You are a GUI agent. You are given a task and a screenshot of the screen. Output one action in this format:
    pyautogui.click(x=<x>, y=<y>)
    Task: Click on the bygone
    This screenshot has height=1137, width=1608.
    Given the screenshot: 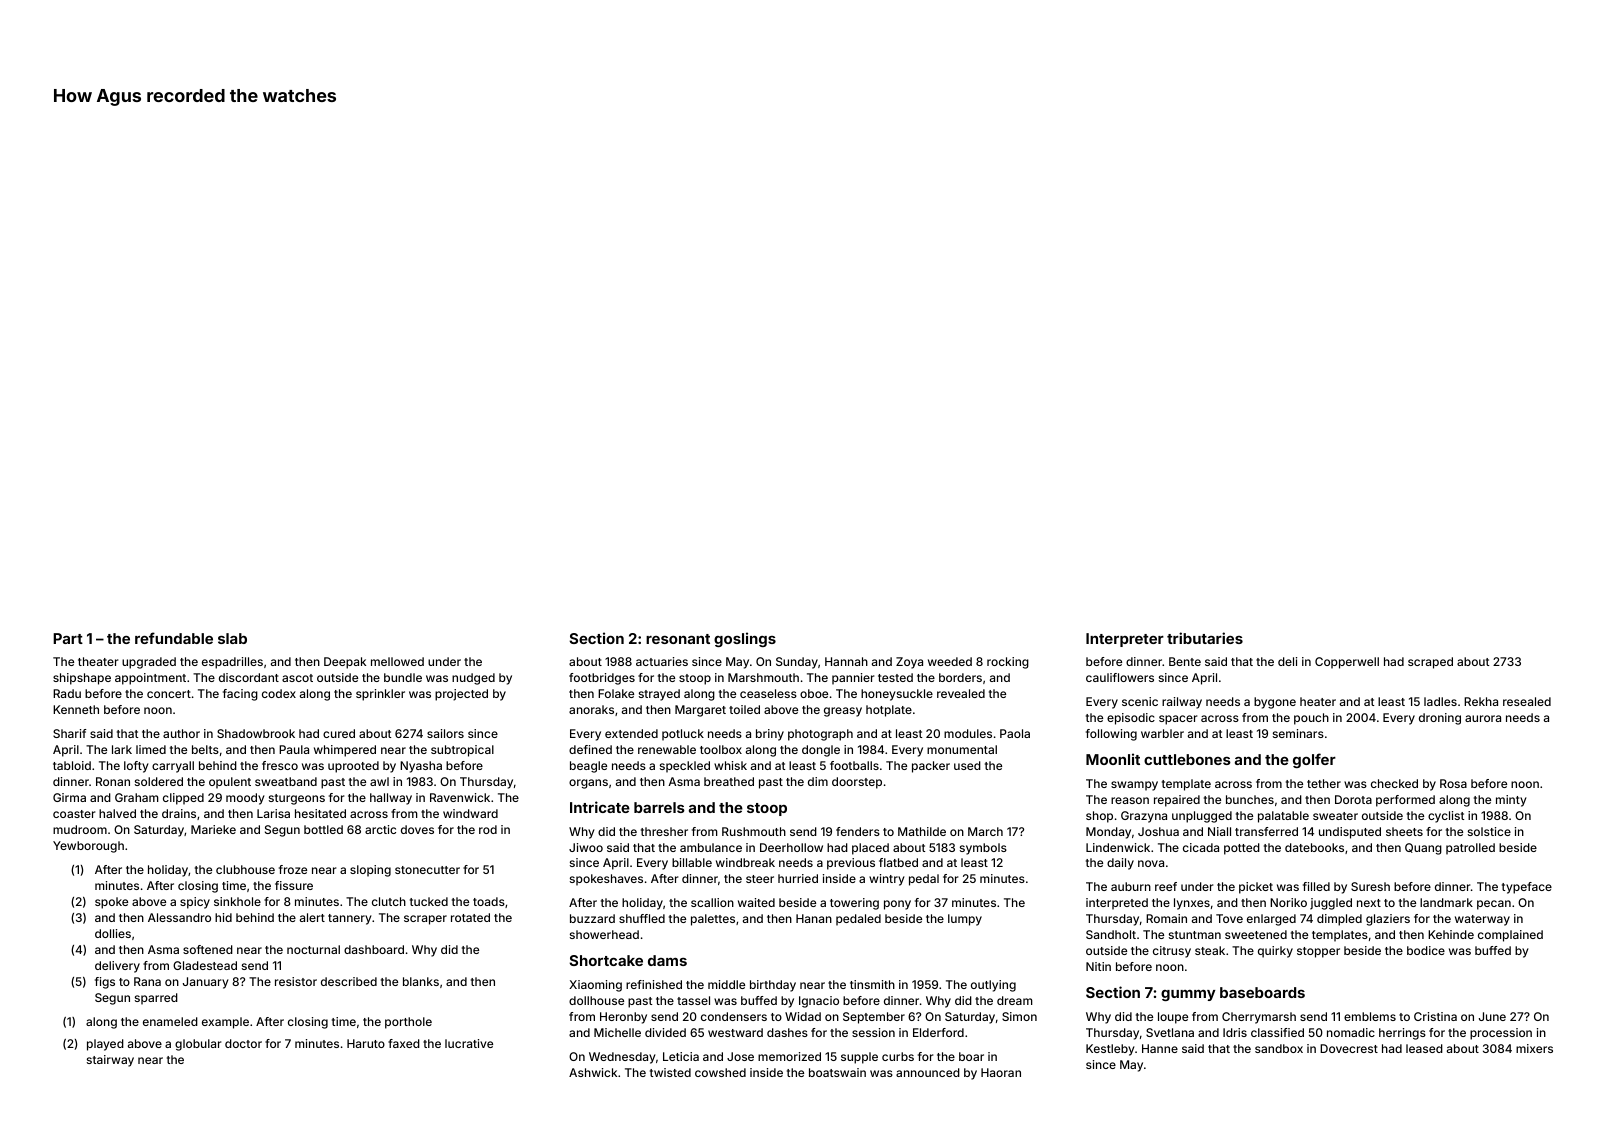 What is the action you would take?
    pyautogui.click(x=1275, y=703)
